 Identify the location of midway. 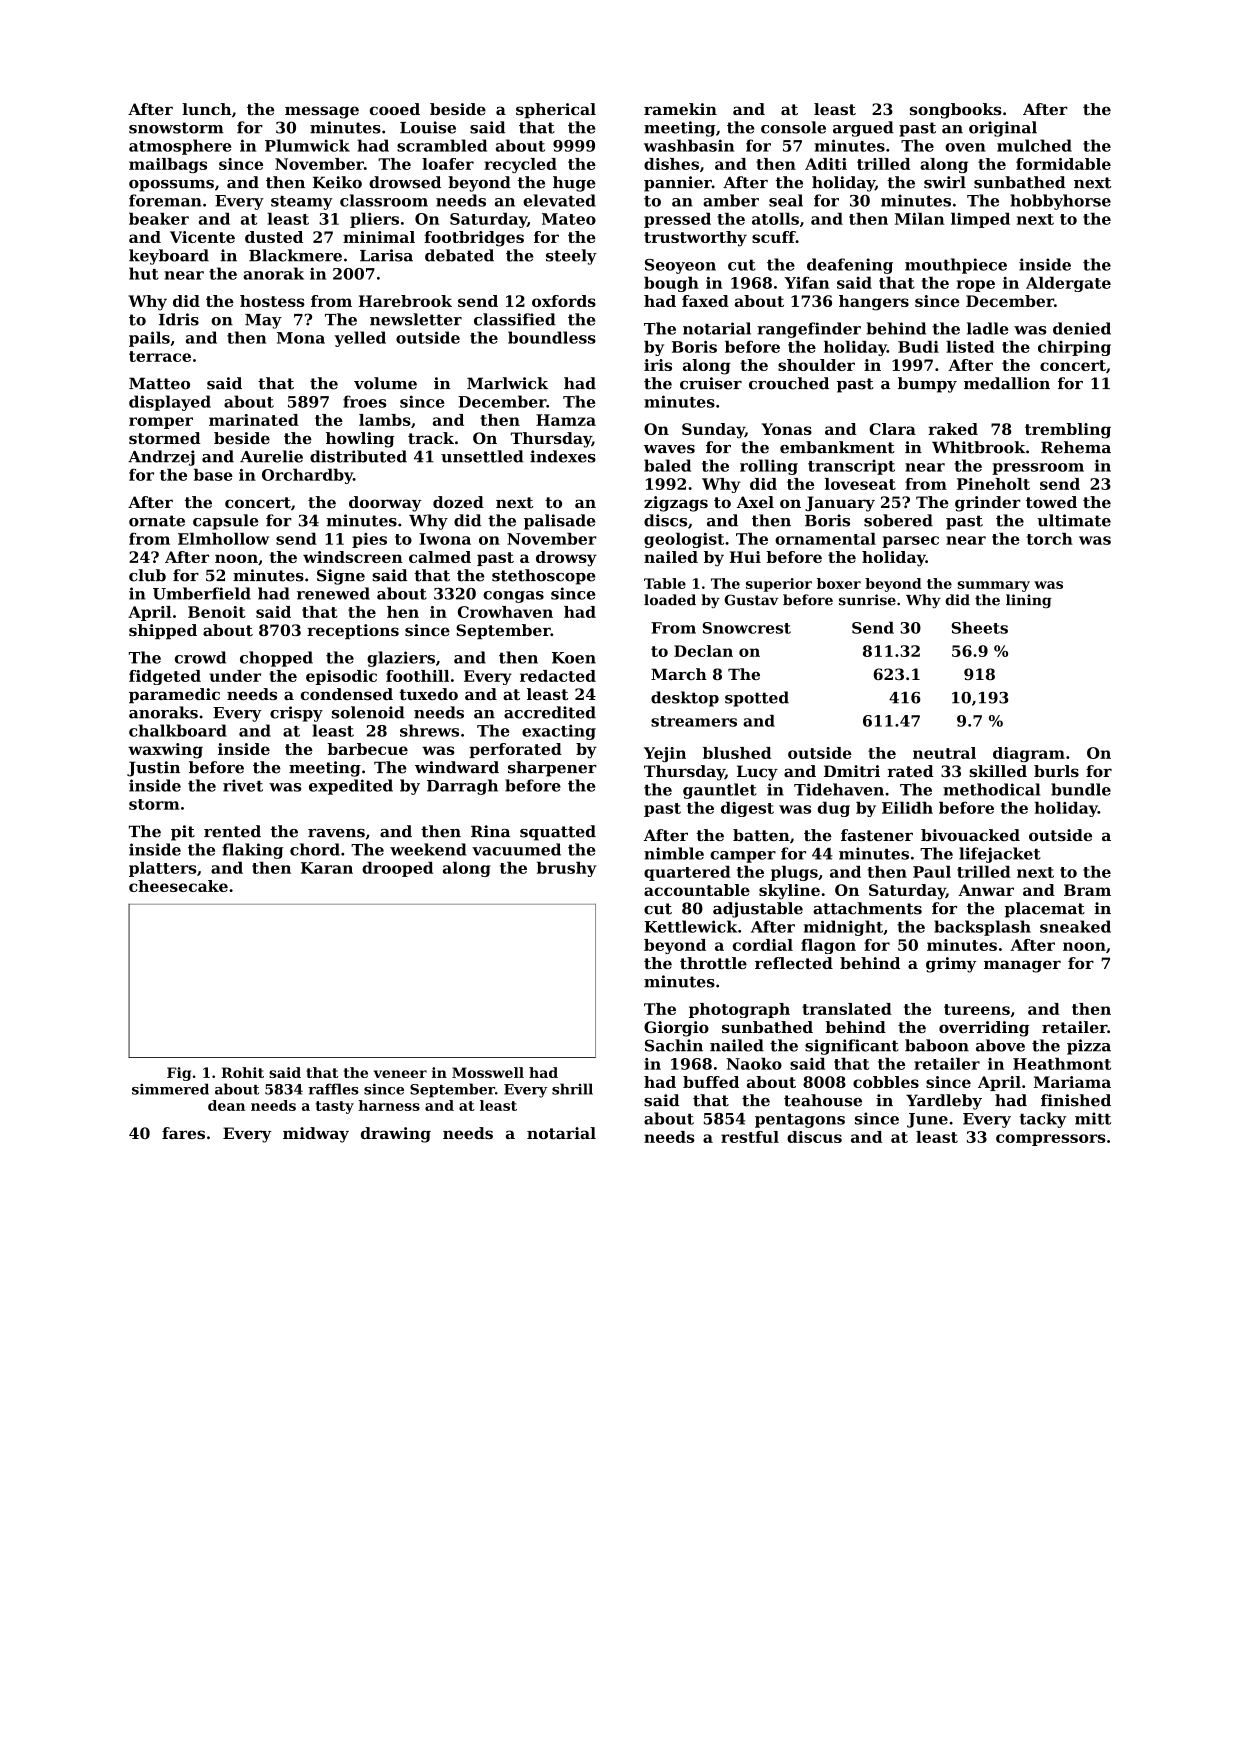
(316, 1135).
